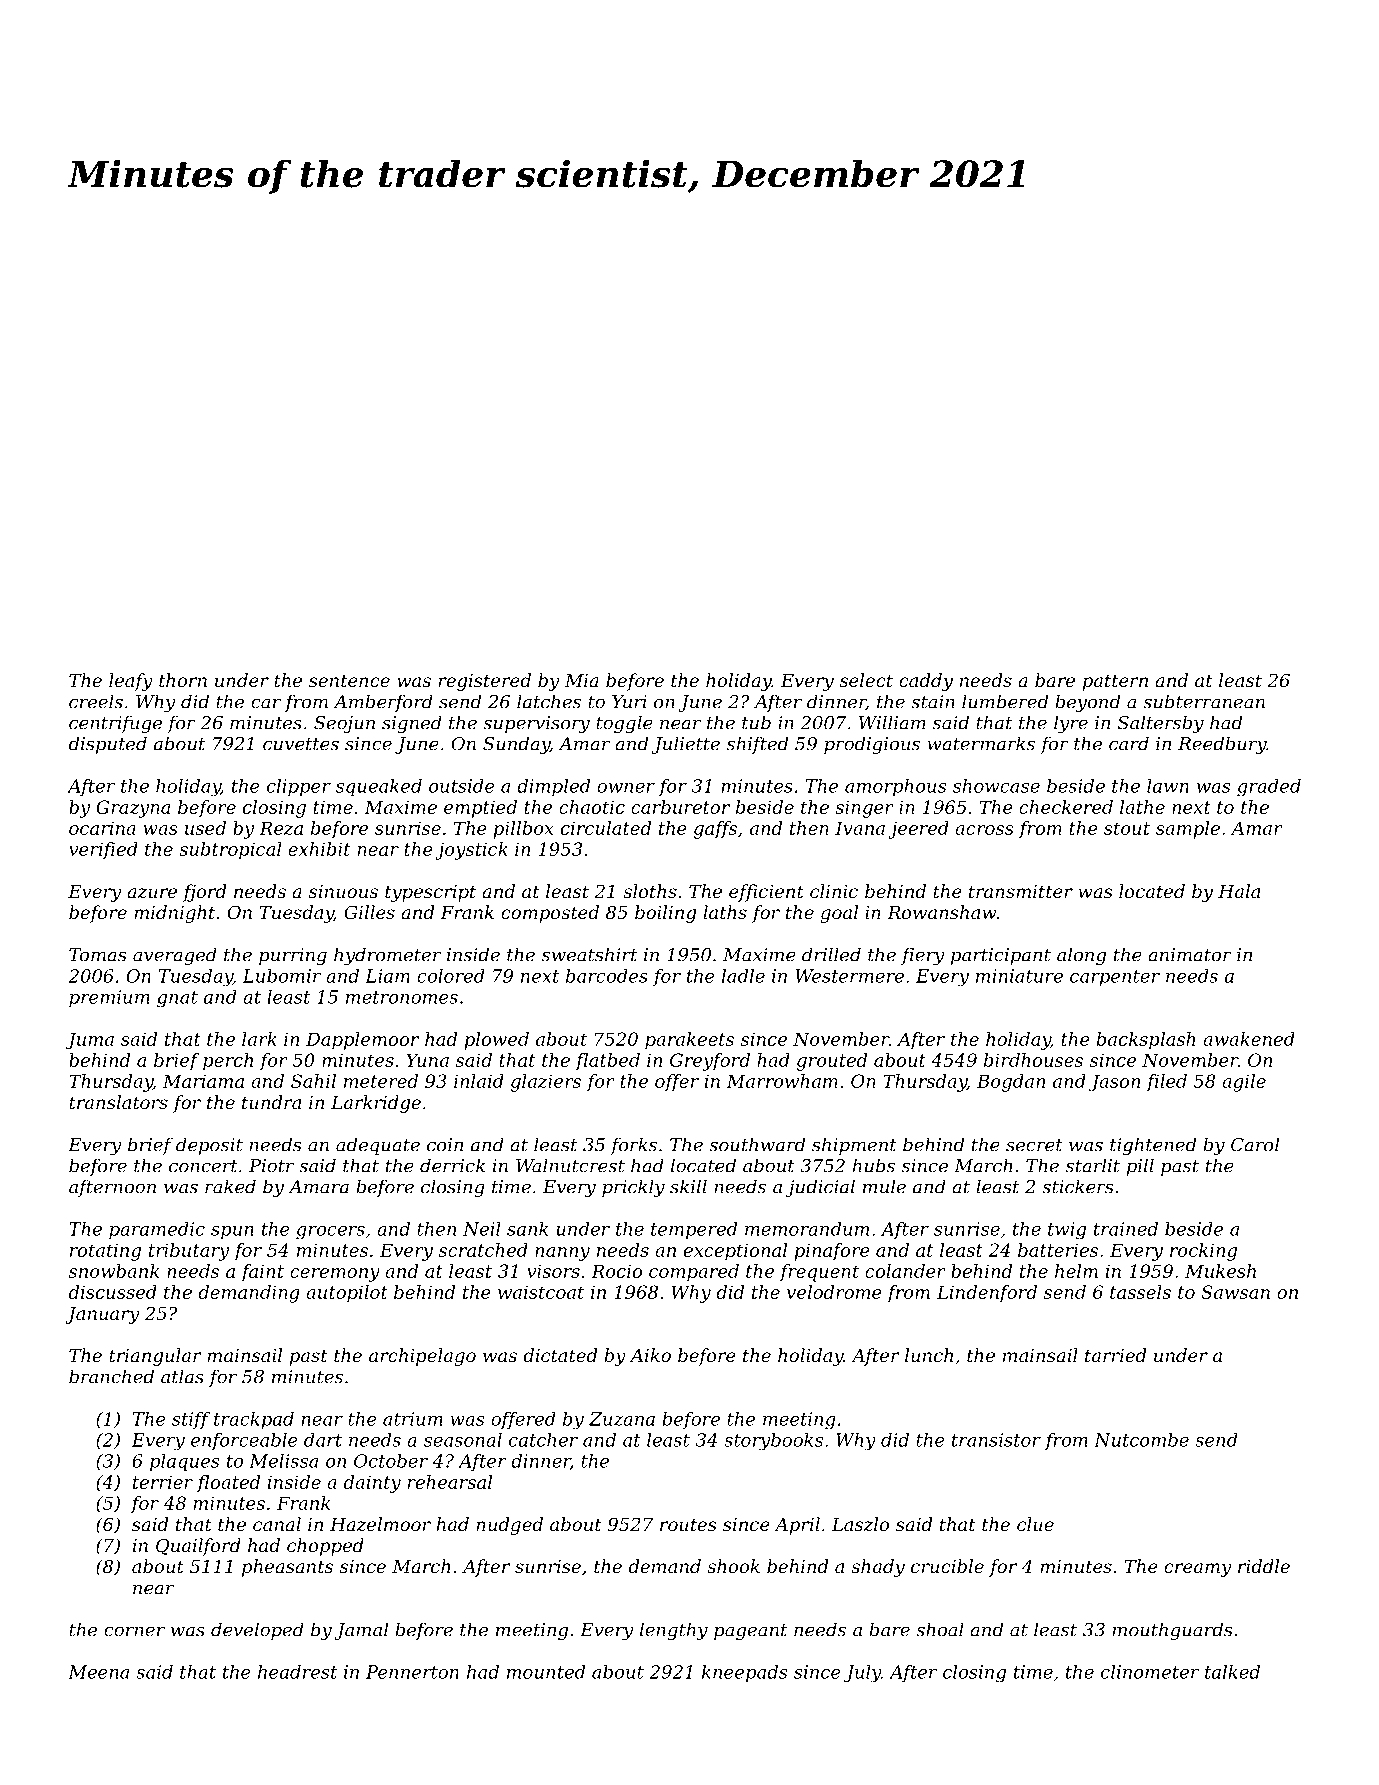 The width and height of the document is (1379, 1785). I want to click on Dapplemoor, so click(362, 1041).
